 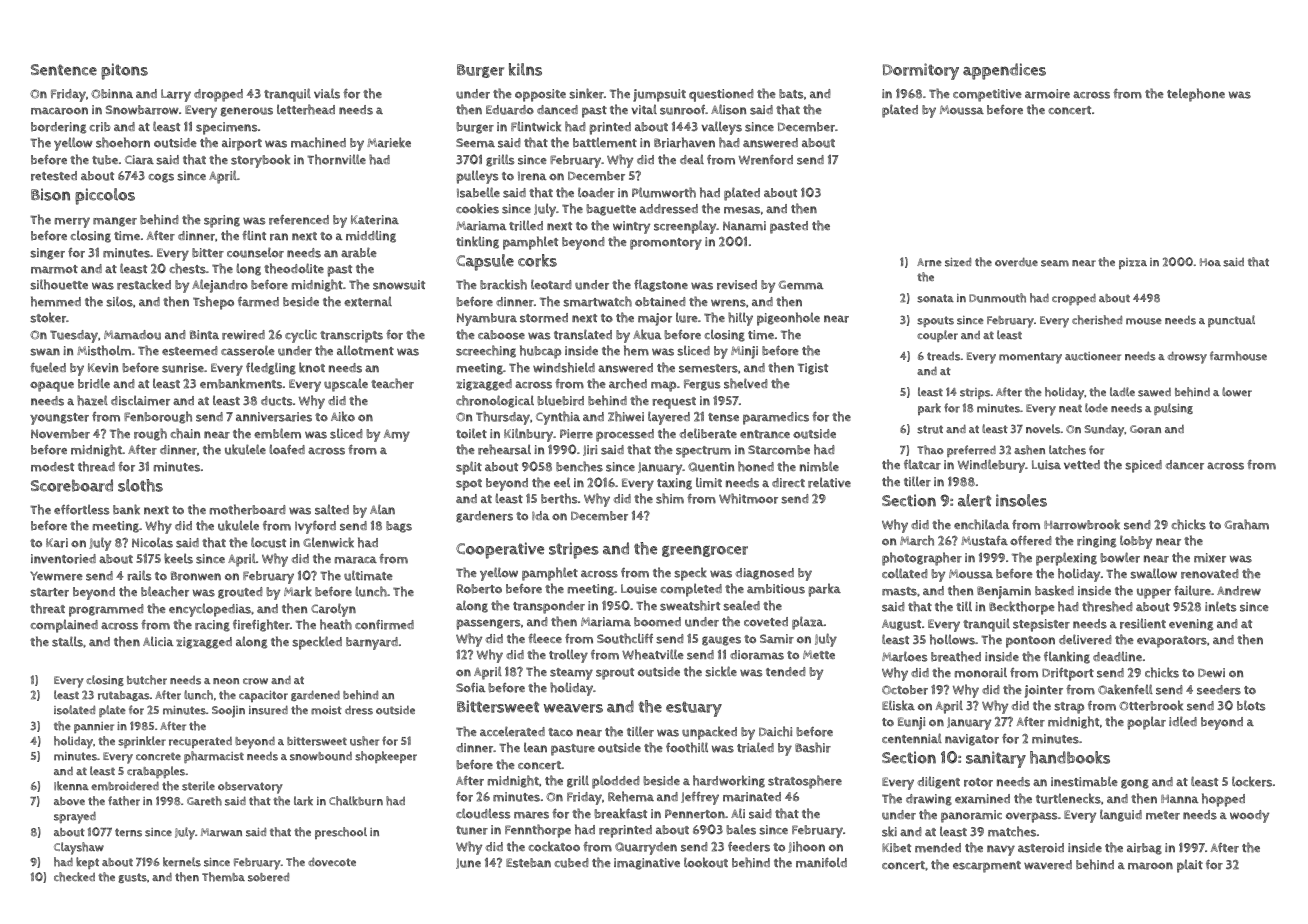 I want to click on Seema, so click(x=475, y=143).
